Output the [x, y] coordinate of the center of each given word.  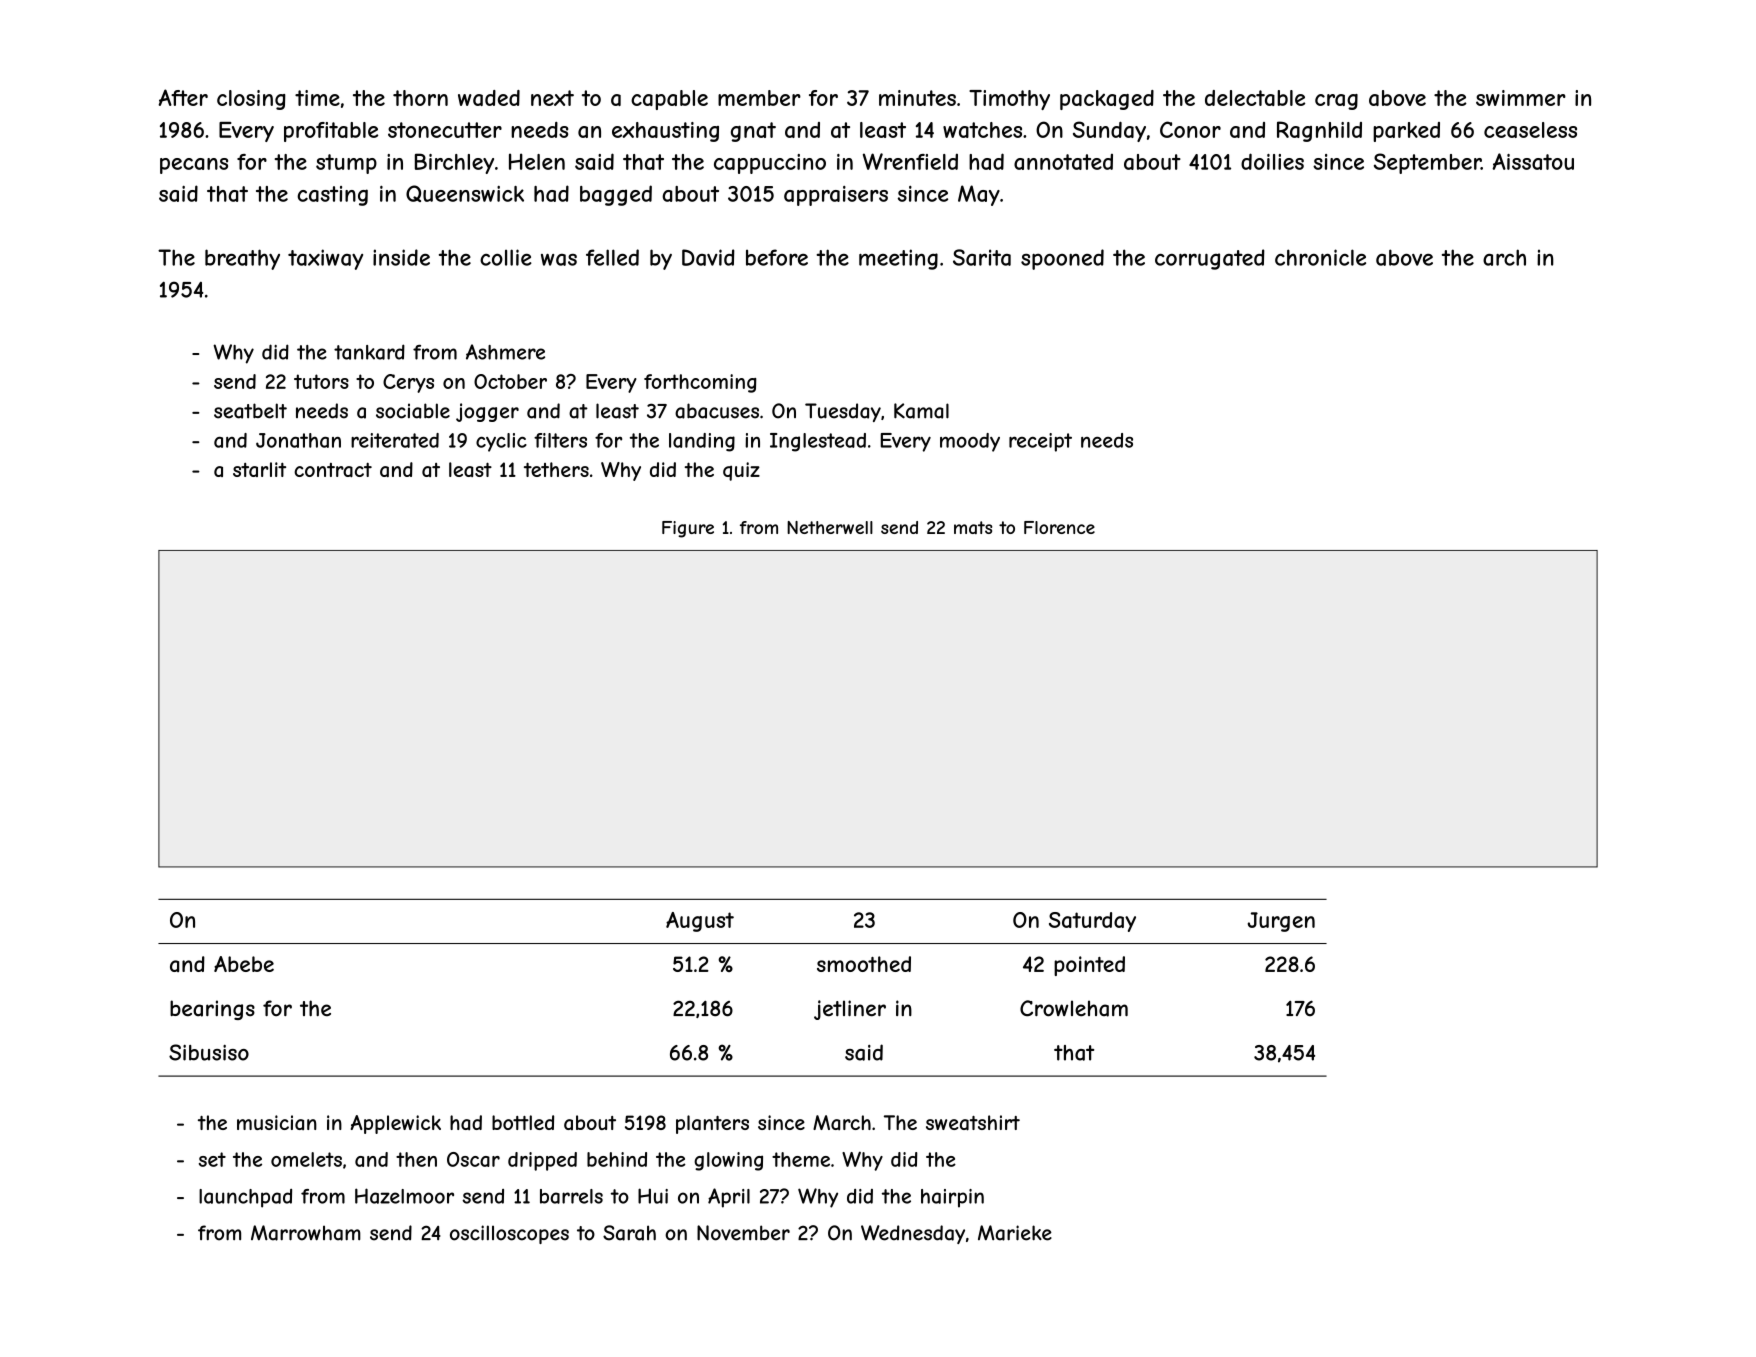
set [212, 1159]
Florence [1059, 527]
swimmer [1521, 98]
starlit [259, 469]
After [183, 97]
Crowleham [1074, 1008]
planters [712, 1124]
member [759, 98]
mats [973, 527]
